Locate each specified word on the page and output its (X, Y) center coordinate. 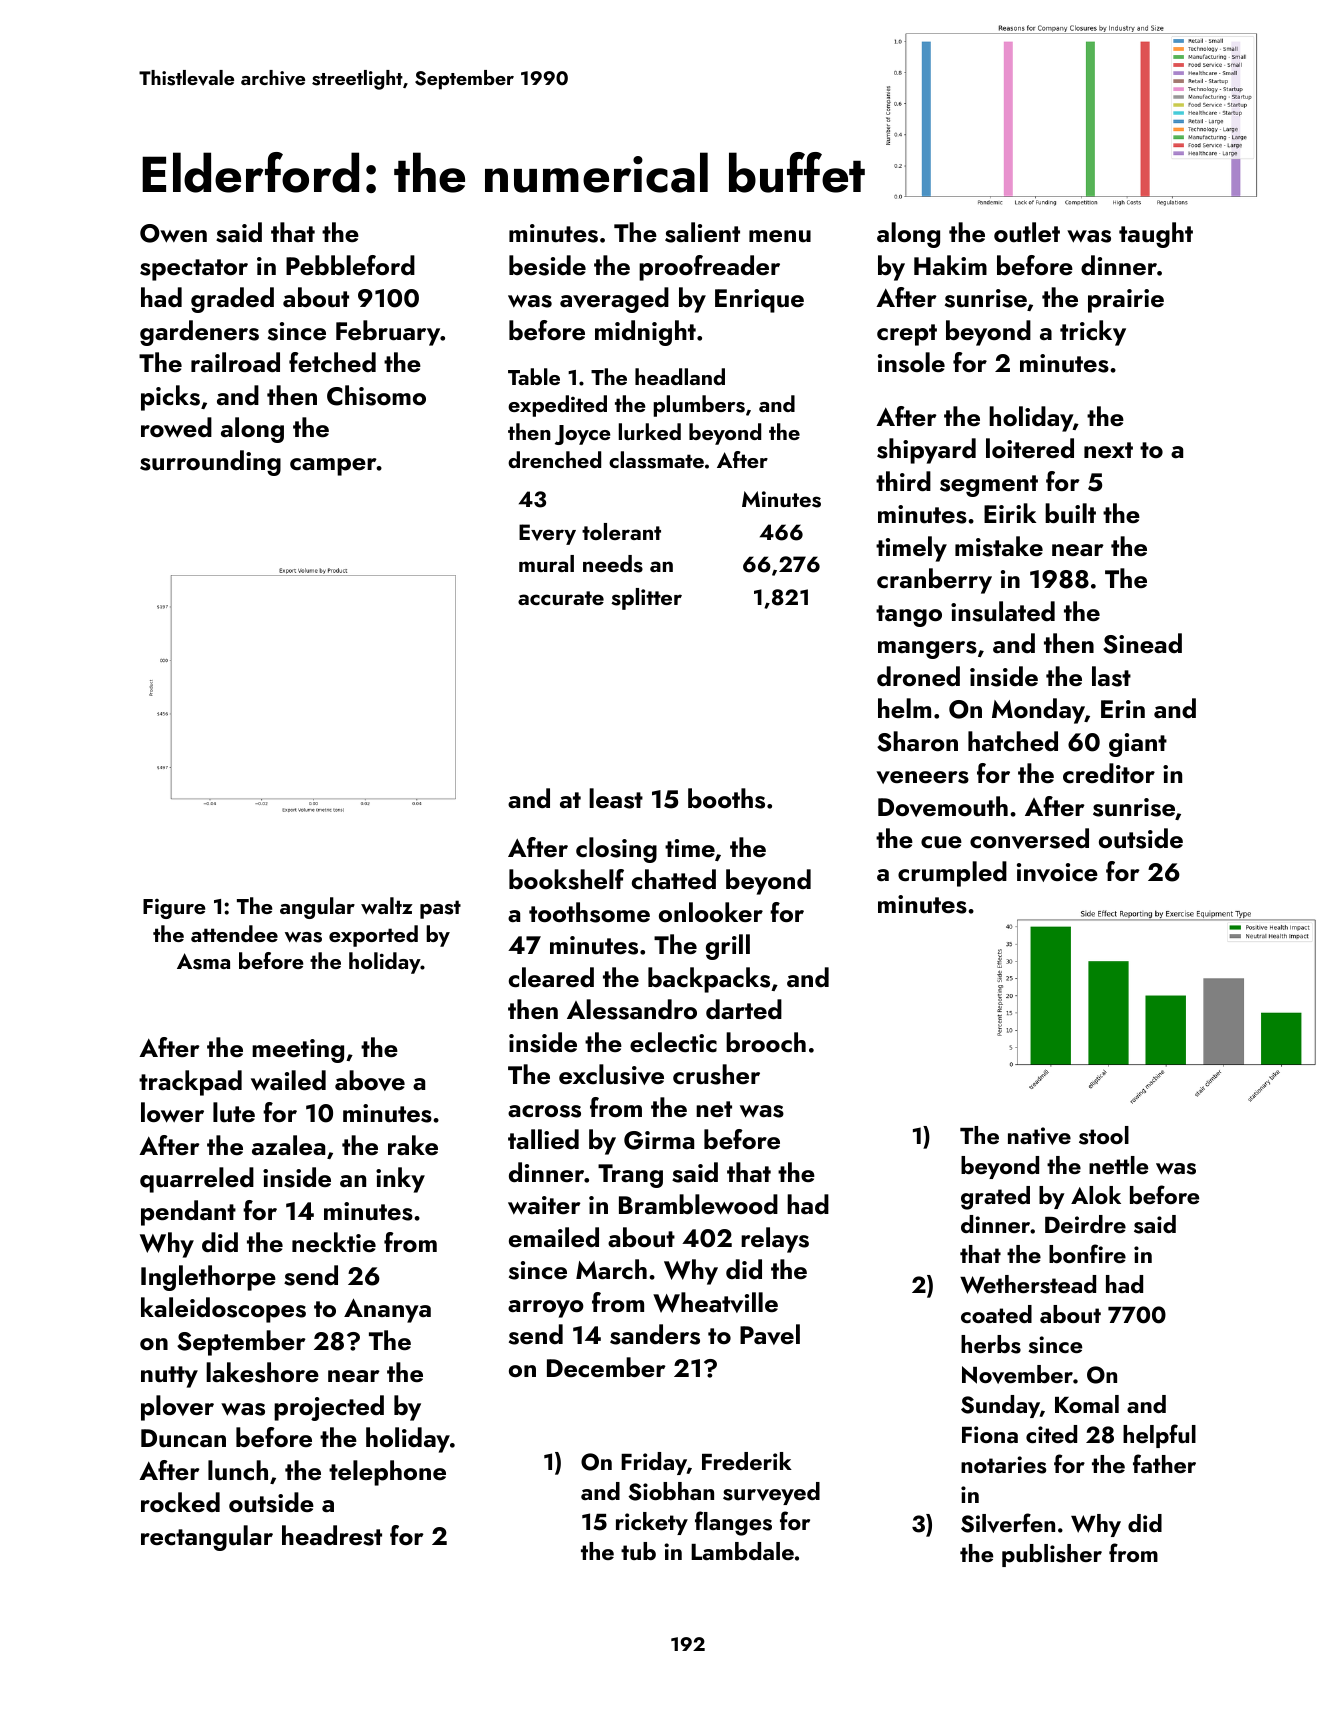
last (1111, 676)
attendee (234, 933)
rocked (180, 1502)
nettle (1118, 1165)
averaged (614, 300)
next (1108, 450)
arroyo (546, 1309)
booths (726, 798)
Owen (173, 233)
